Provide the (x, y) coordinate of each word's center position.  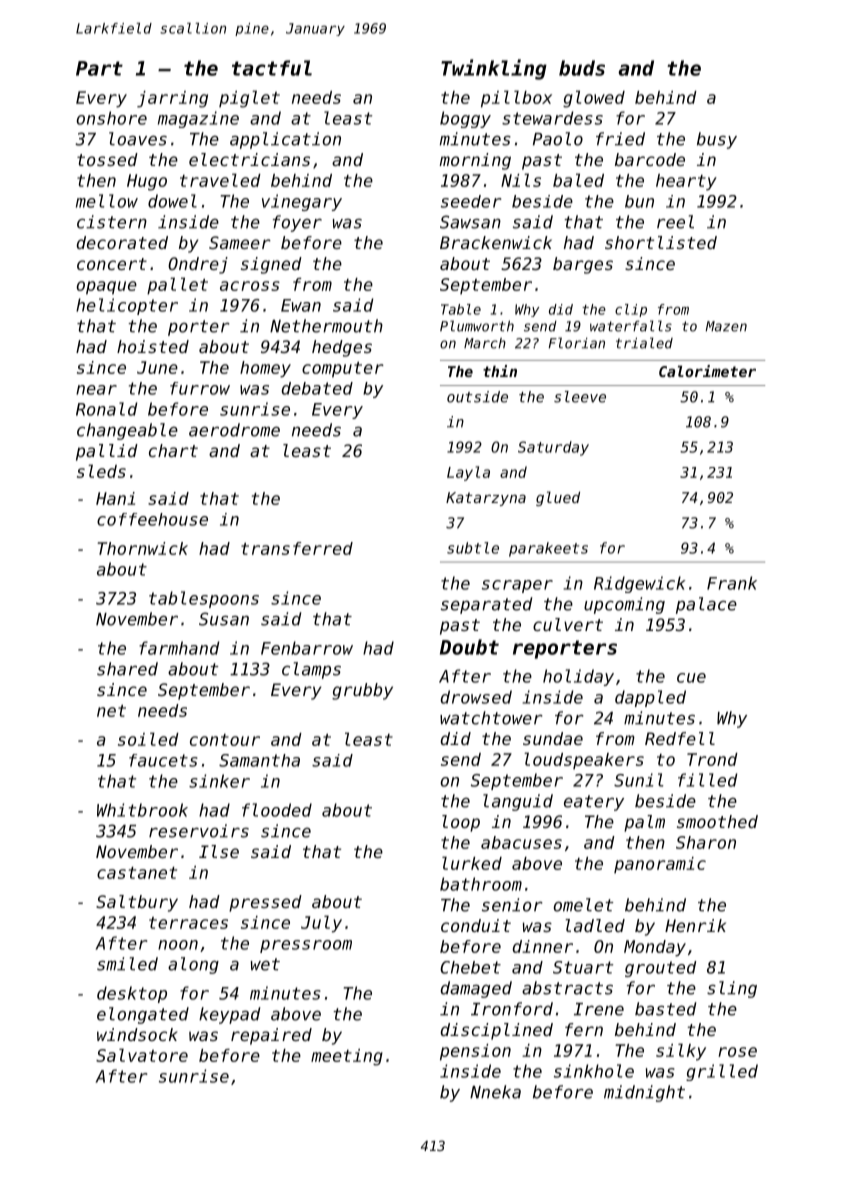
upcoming (624, 605)
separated (486, 605)
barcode (650, 159)
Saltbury (137, 903)
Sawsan (470, 222)
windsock (137, 1034)
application (285, 140)
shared (127, 669)
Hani (115, 498)
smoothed (717, 821)
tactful (272, 68)
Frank (732, 583)
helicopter (127, 306)
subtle (473, 548)
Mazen (726, 326)
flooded (277, 810)
